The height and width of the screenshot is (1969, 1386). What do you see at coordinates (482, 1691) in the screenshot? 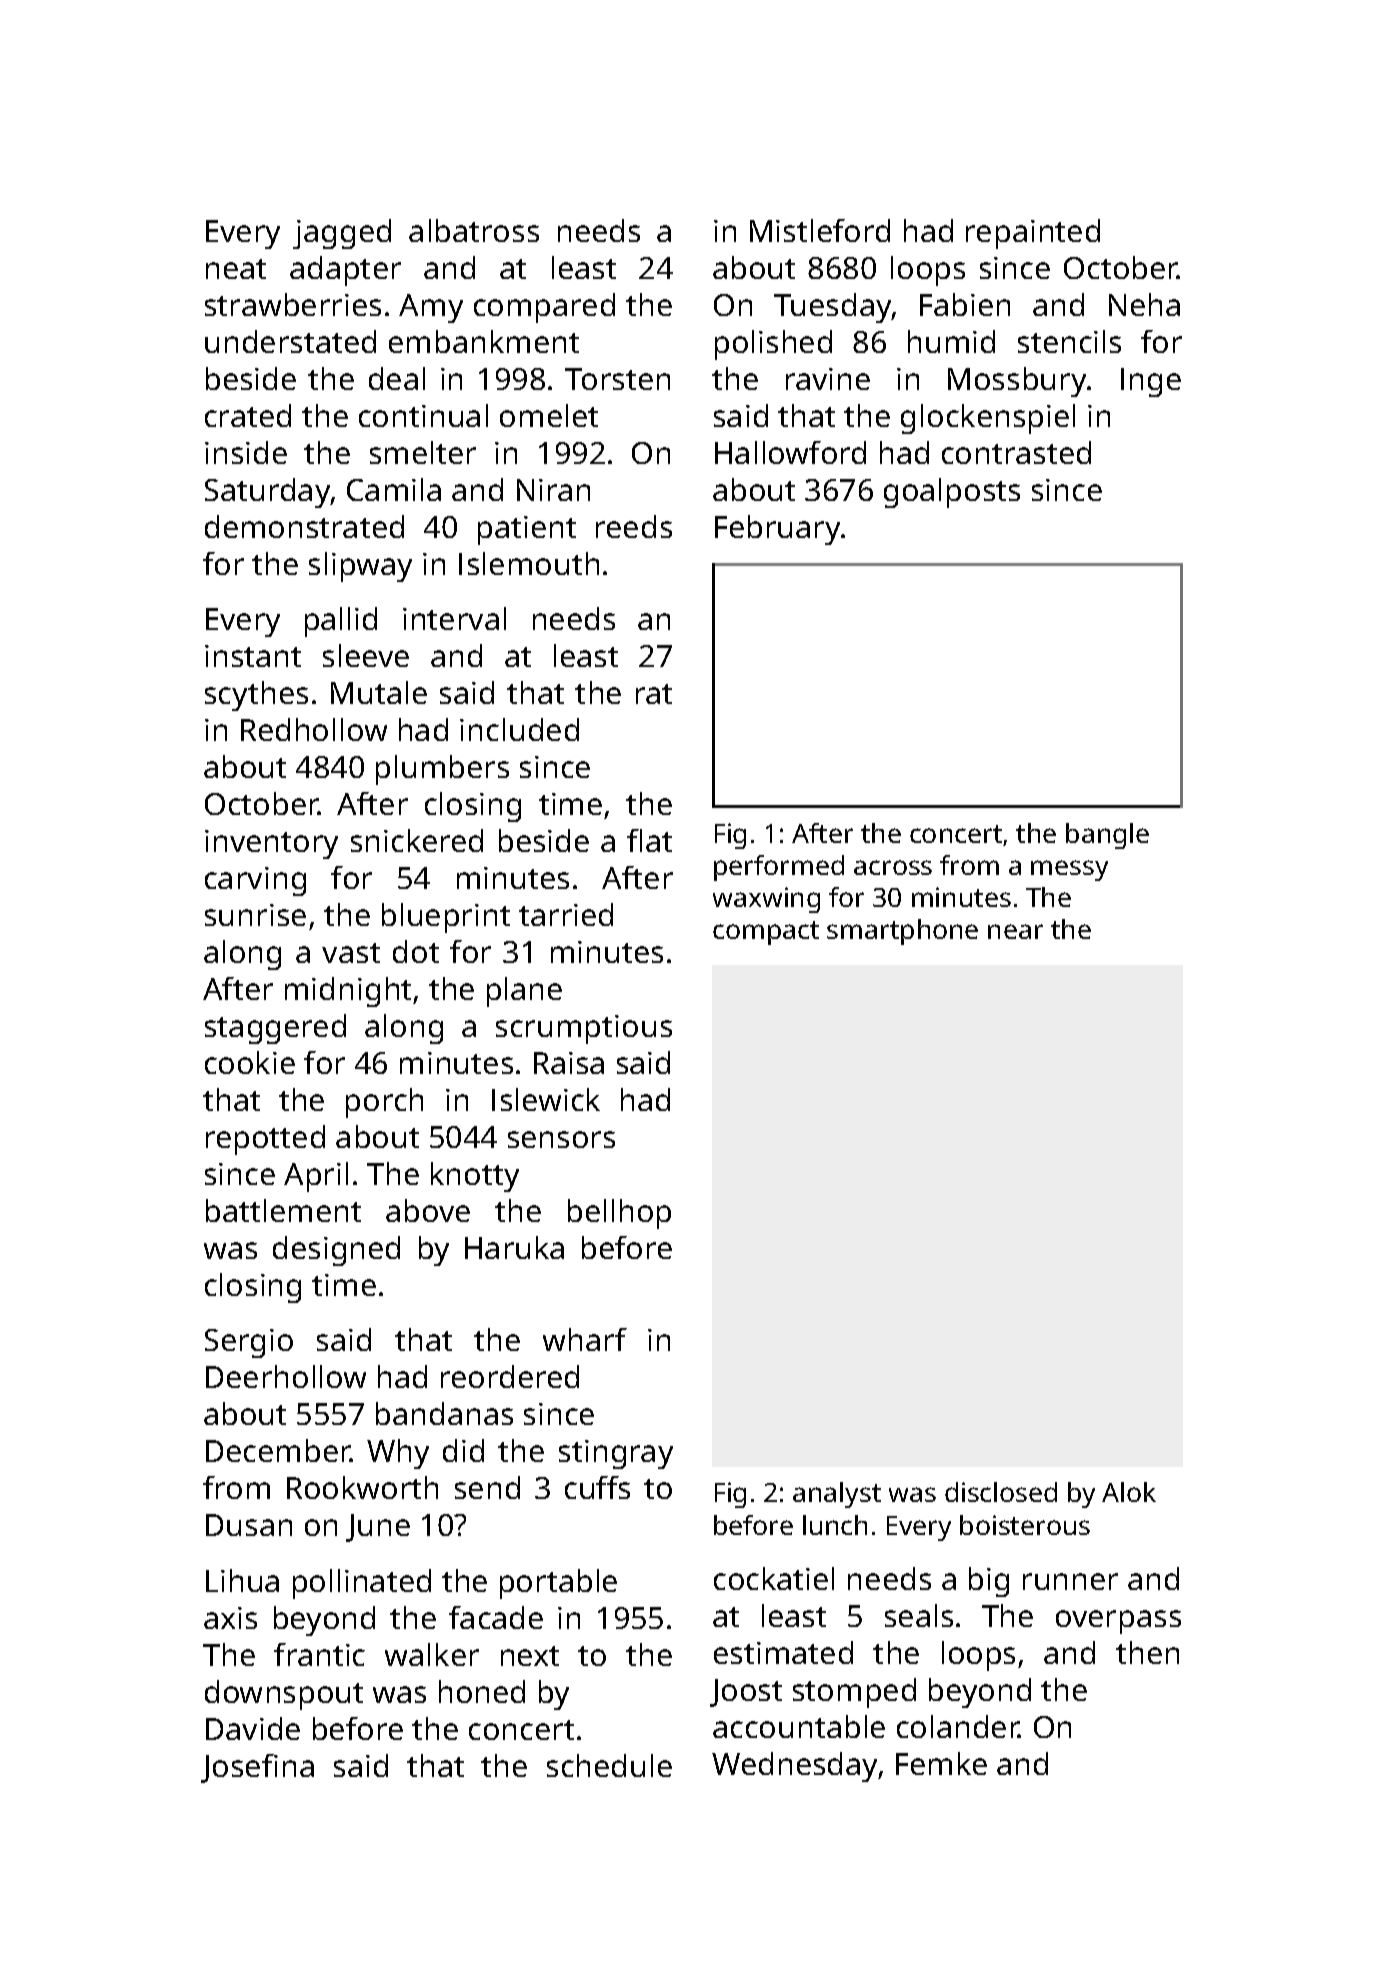
I see `honed` at bounding box center [482, 1691].
